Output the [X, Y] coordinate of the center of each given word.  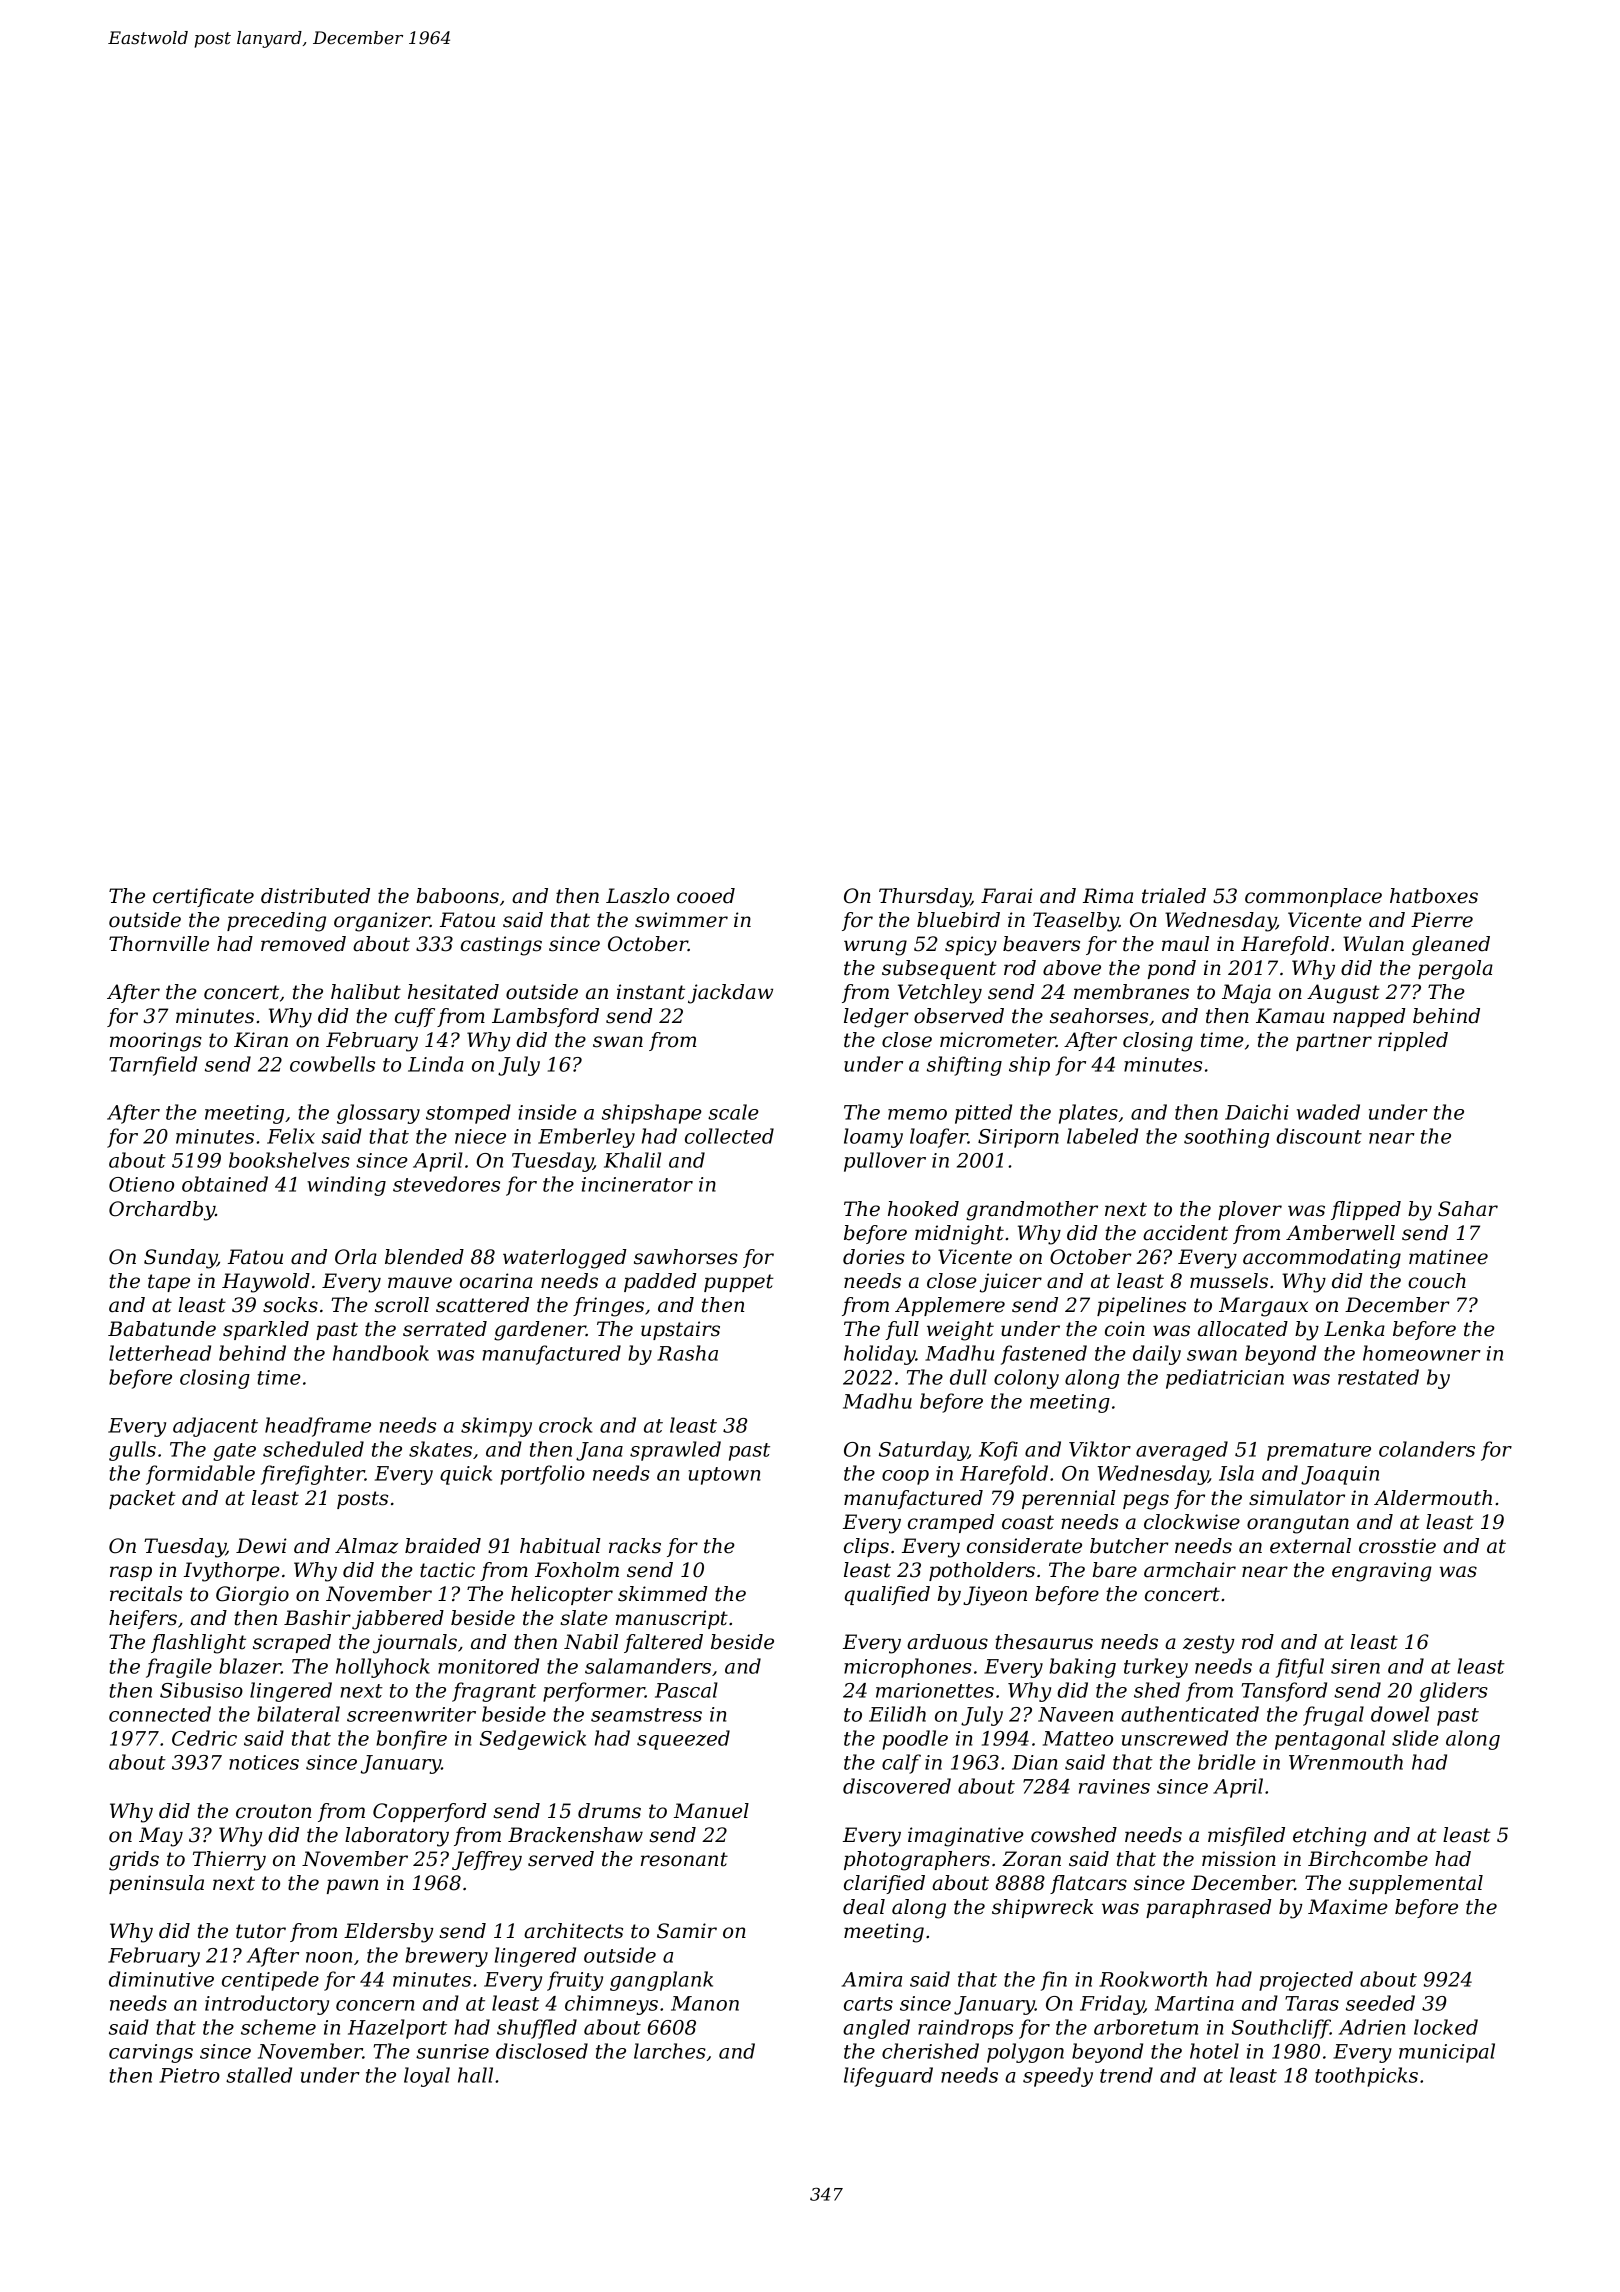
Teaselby [1076, 922]
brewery [446, 1957]
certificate [203, 897]
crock [565, 1425]
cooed [706, 896]
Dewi [261, 1546]
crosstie [1397, 1546]
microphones [908, 1668]
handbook [381, 1353]
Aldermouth [1433, 1498]
